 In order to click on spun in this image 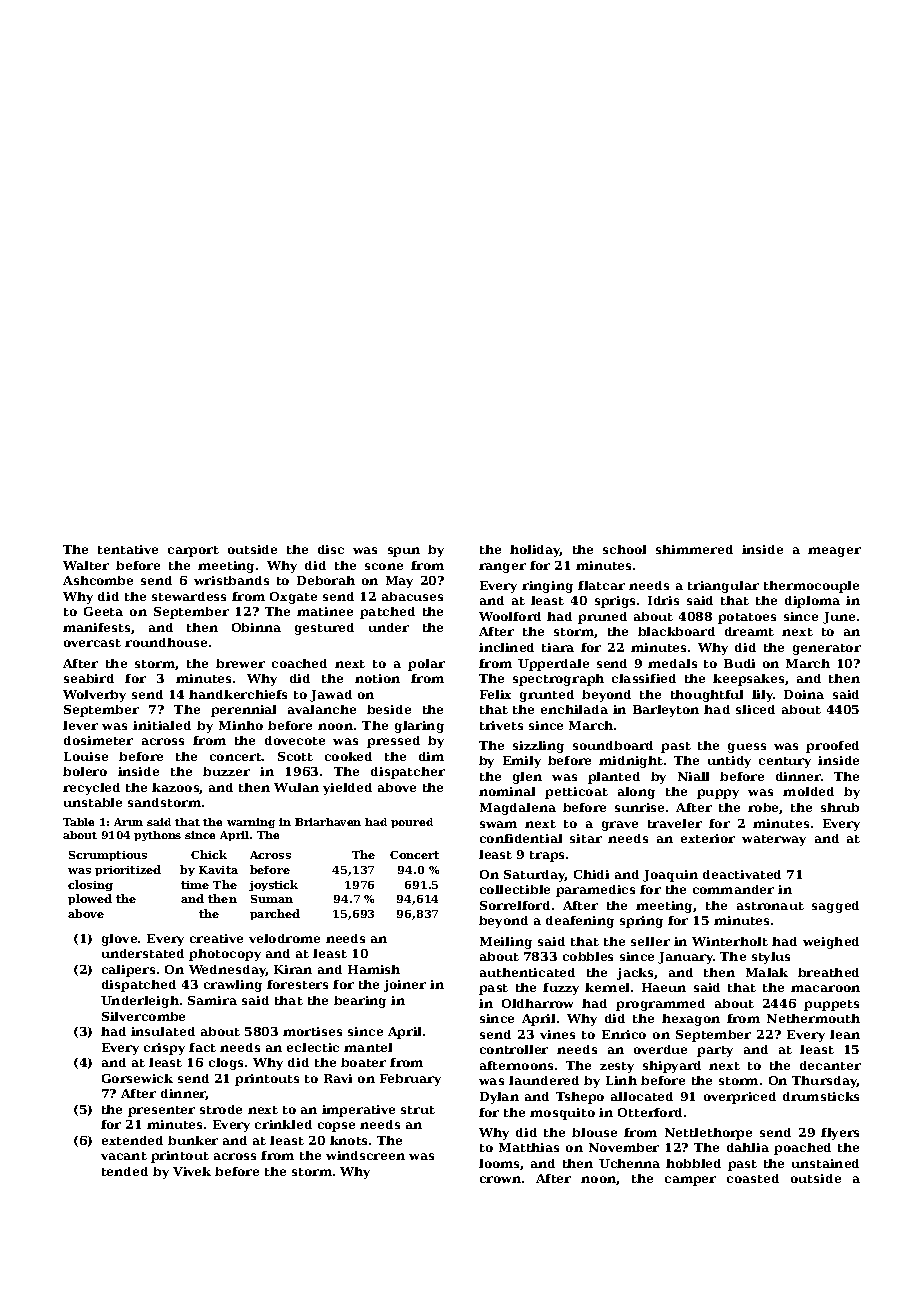, I will do `click(404, 552)`.
